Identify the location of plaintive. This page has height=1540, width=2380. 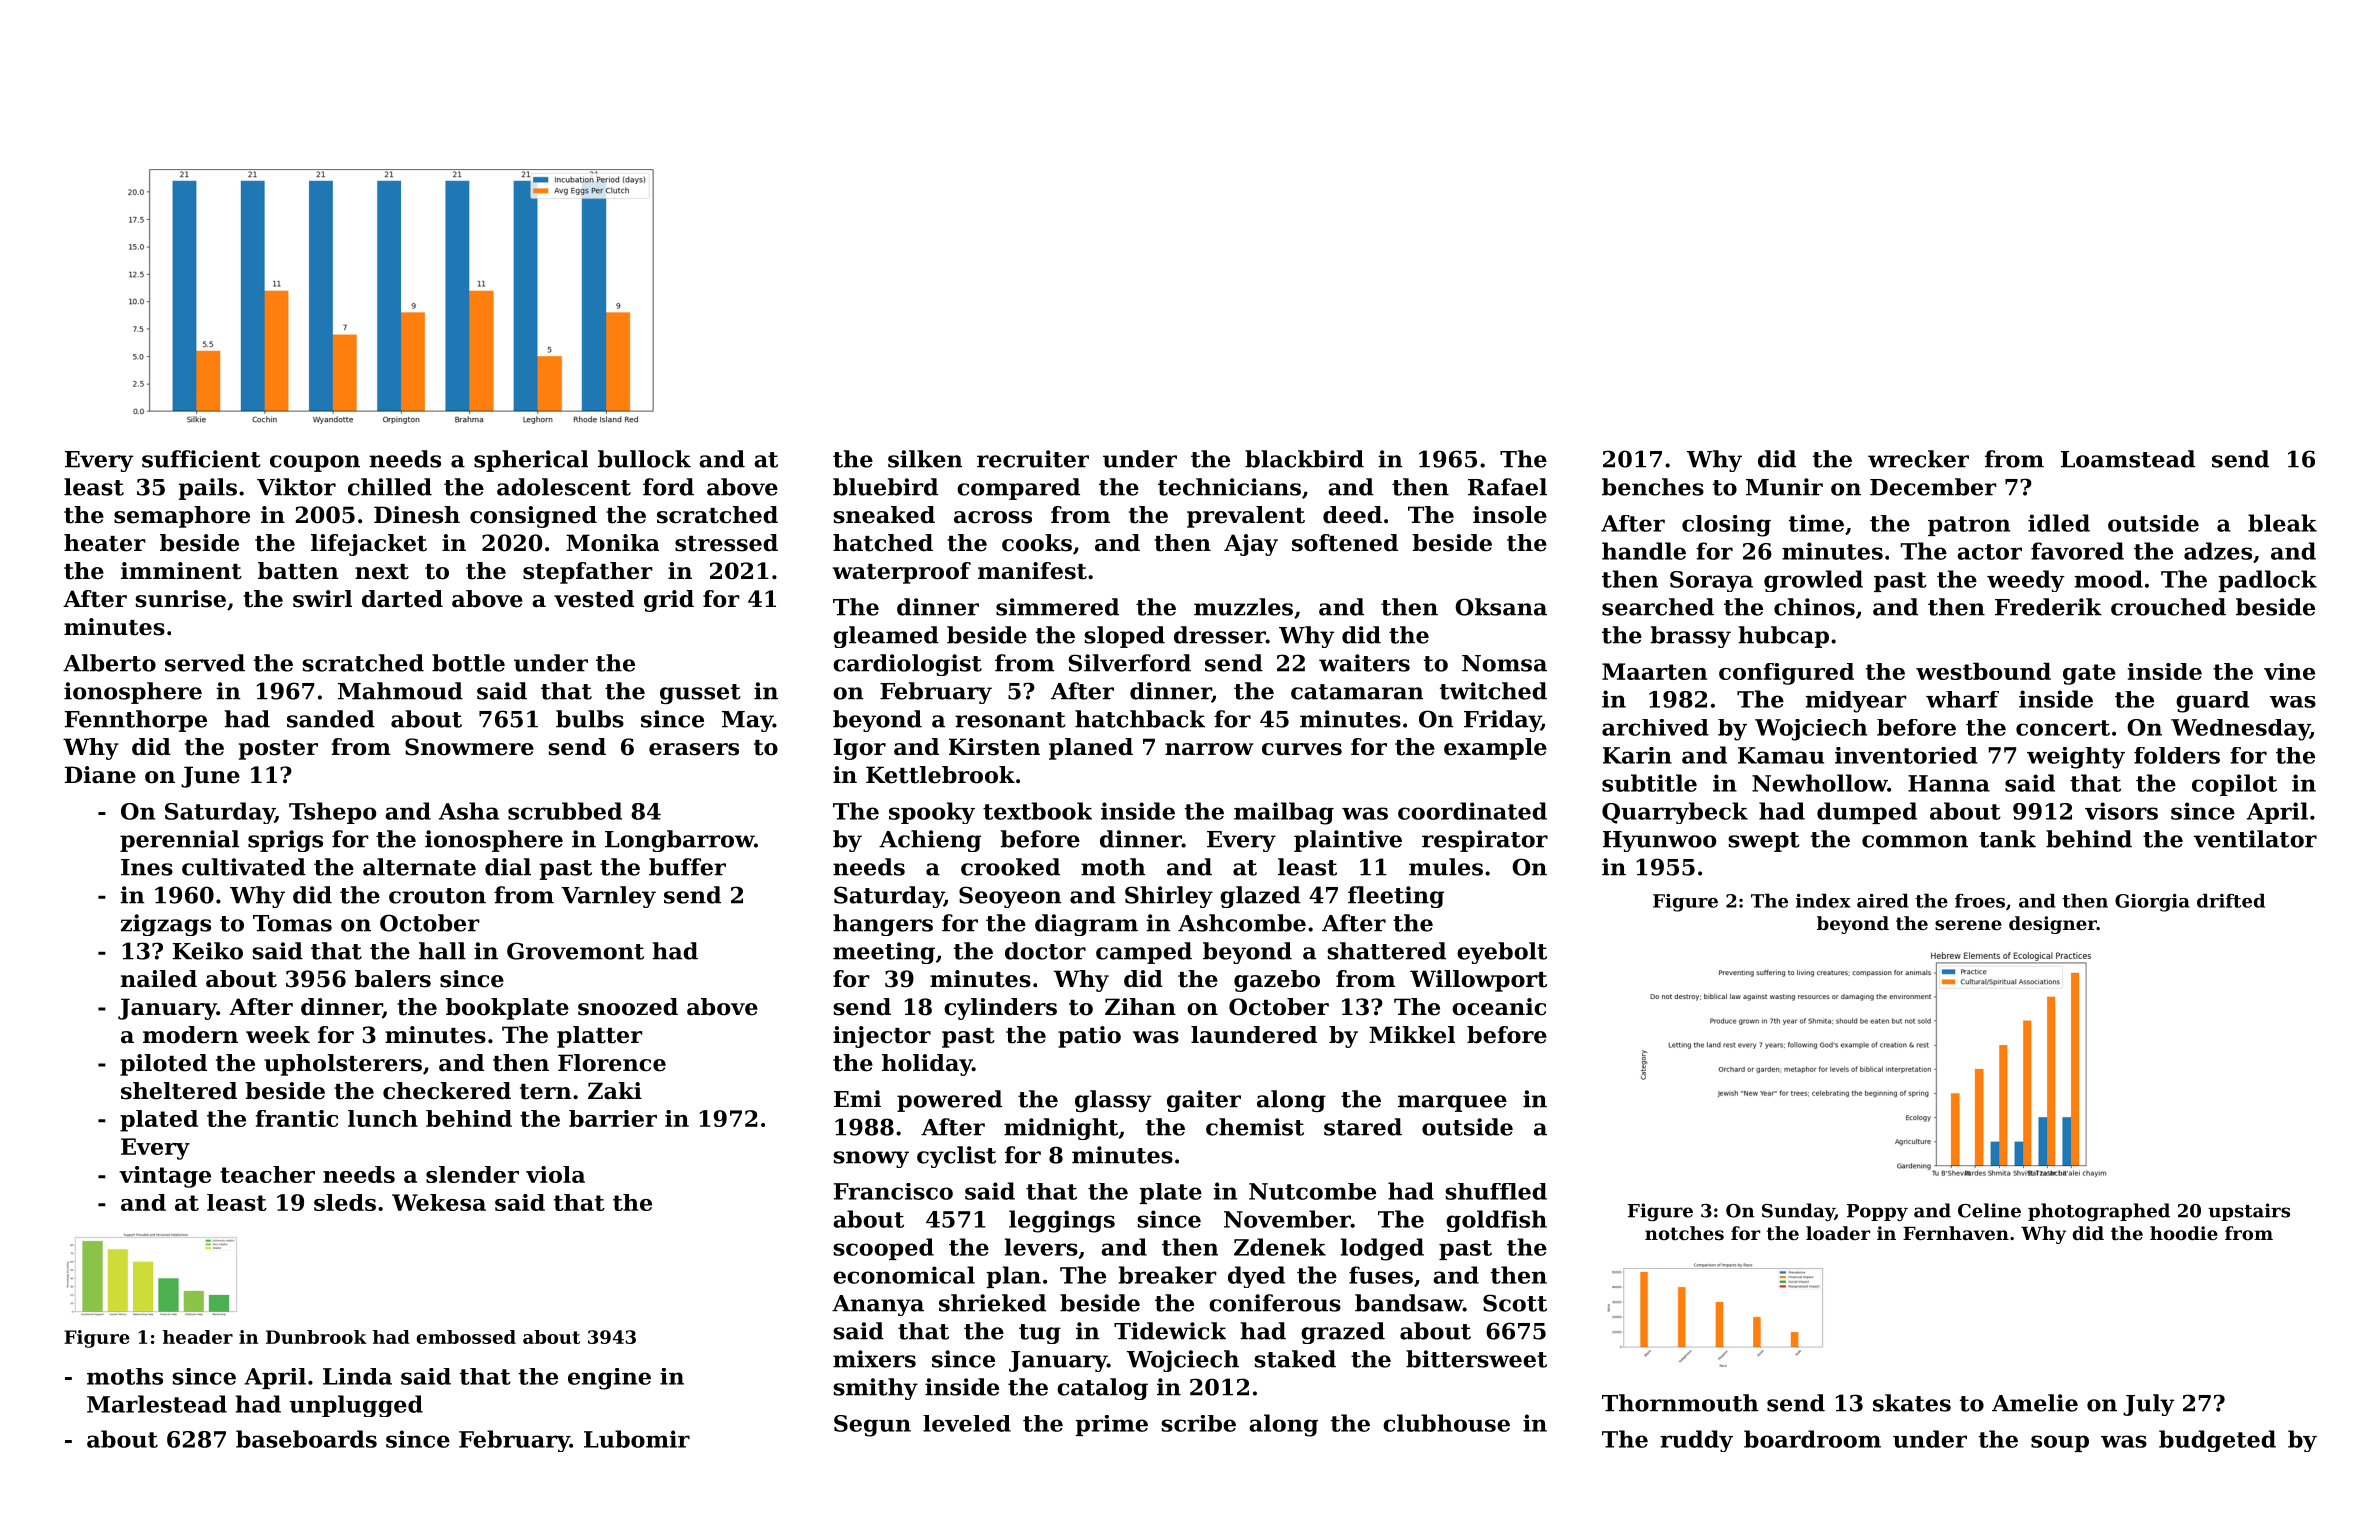
(1348, 841).
